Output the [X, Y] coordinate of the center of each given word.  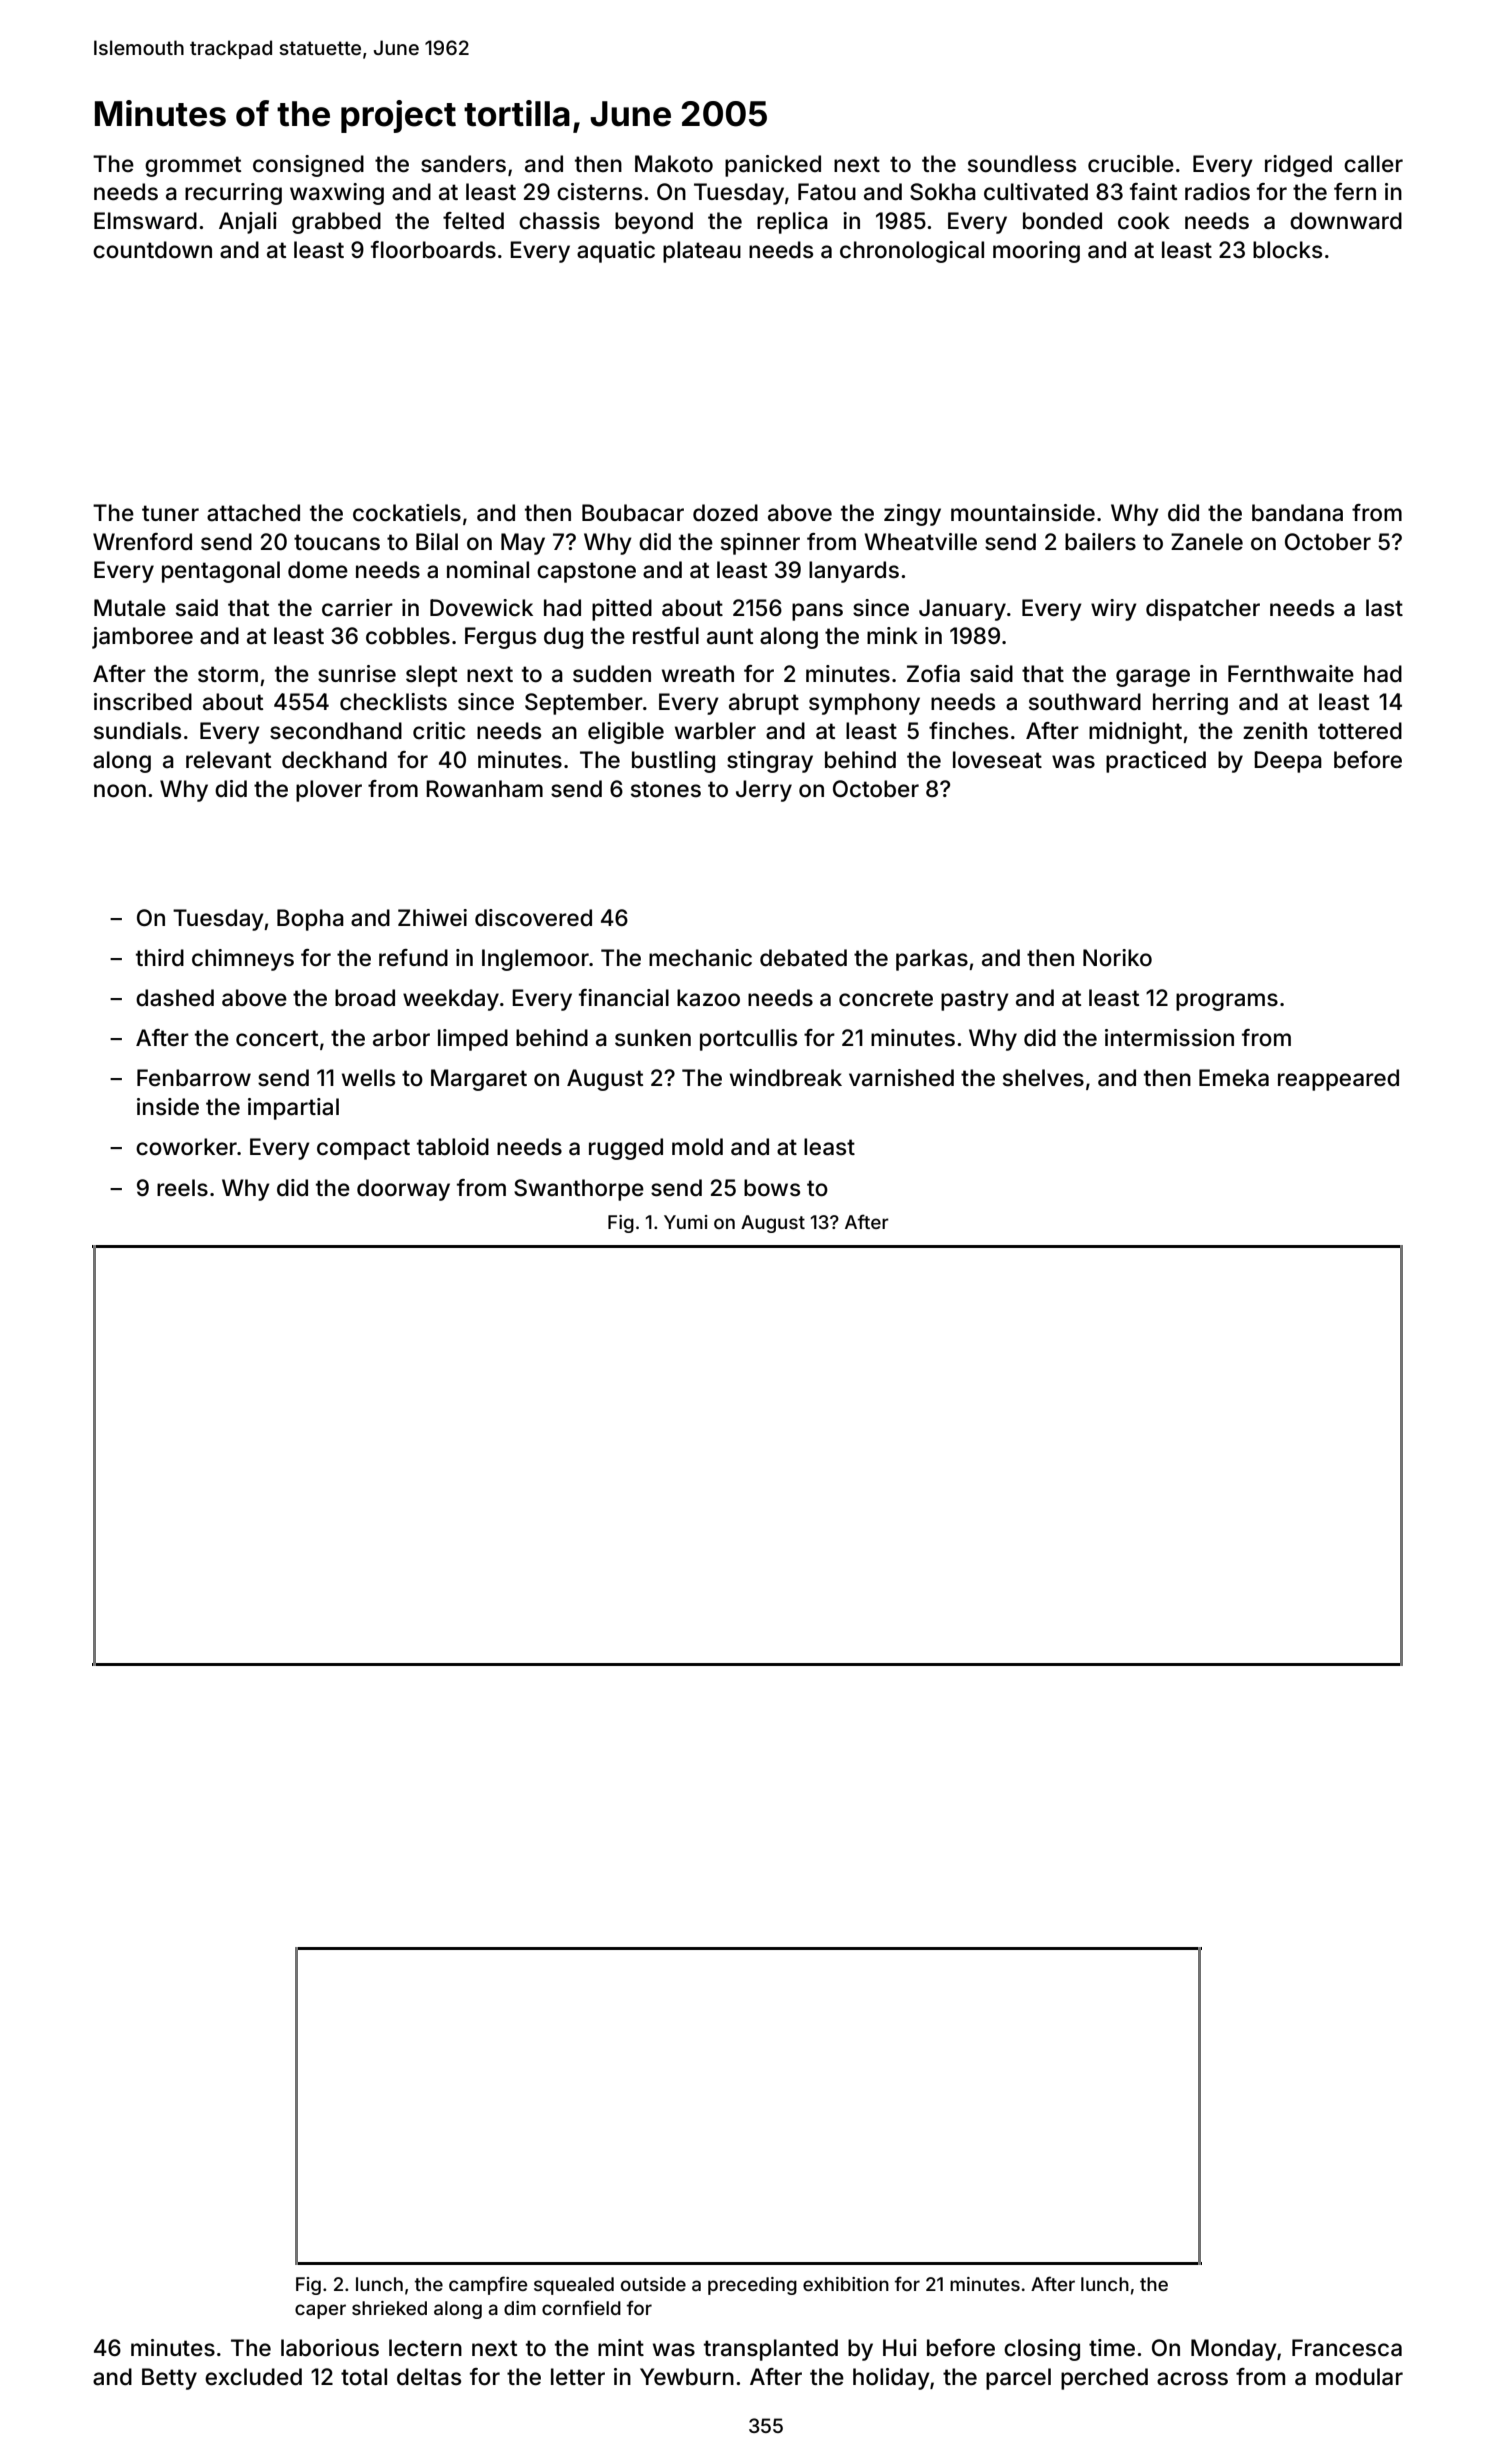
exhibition [846, 2284]
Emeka [1234, 1078]
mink [892, 635]
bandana [1297, 513]
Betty [169, 2379]
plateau [702, 252]
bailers [1100, 542]
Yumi [685, 1222]
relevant [228, 760]
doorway [403, 1190]
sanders [463, 164]
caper [320, 2311]
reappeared [1338, 1080]
